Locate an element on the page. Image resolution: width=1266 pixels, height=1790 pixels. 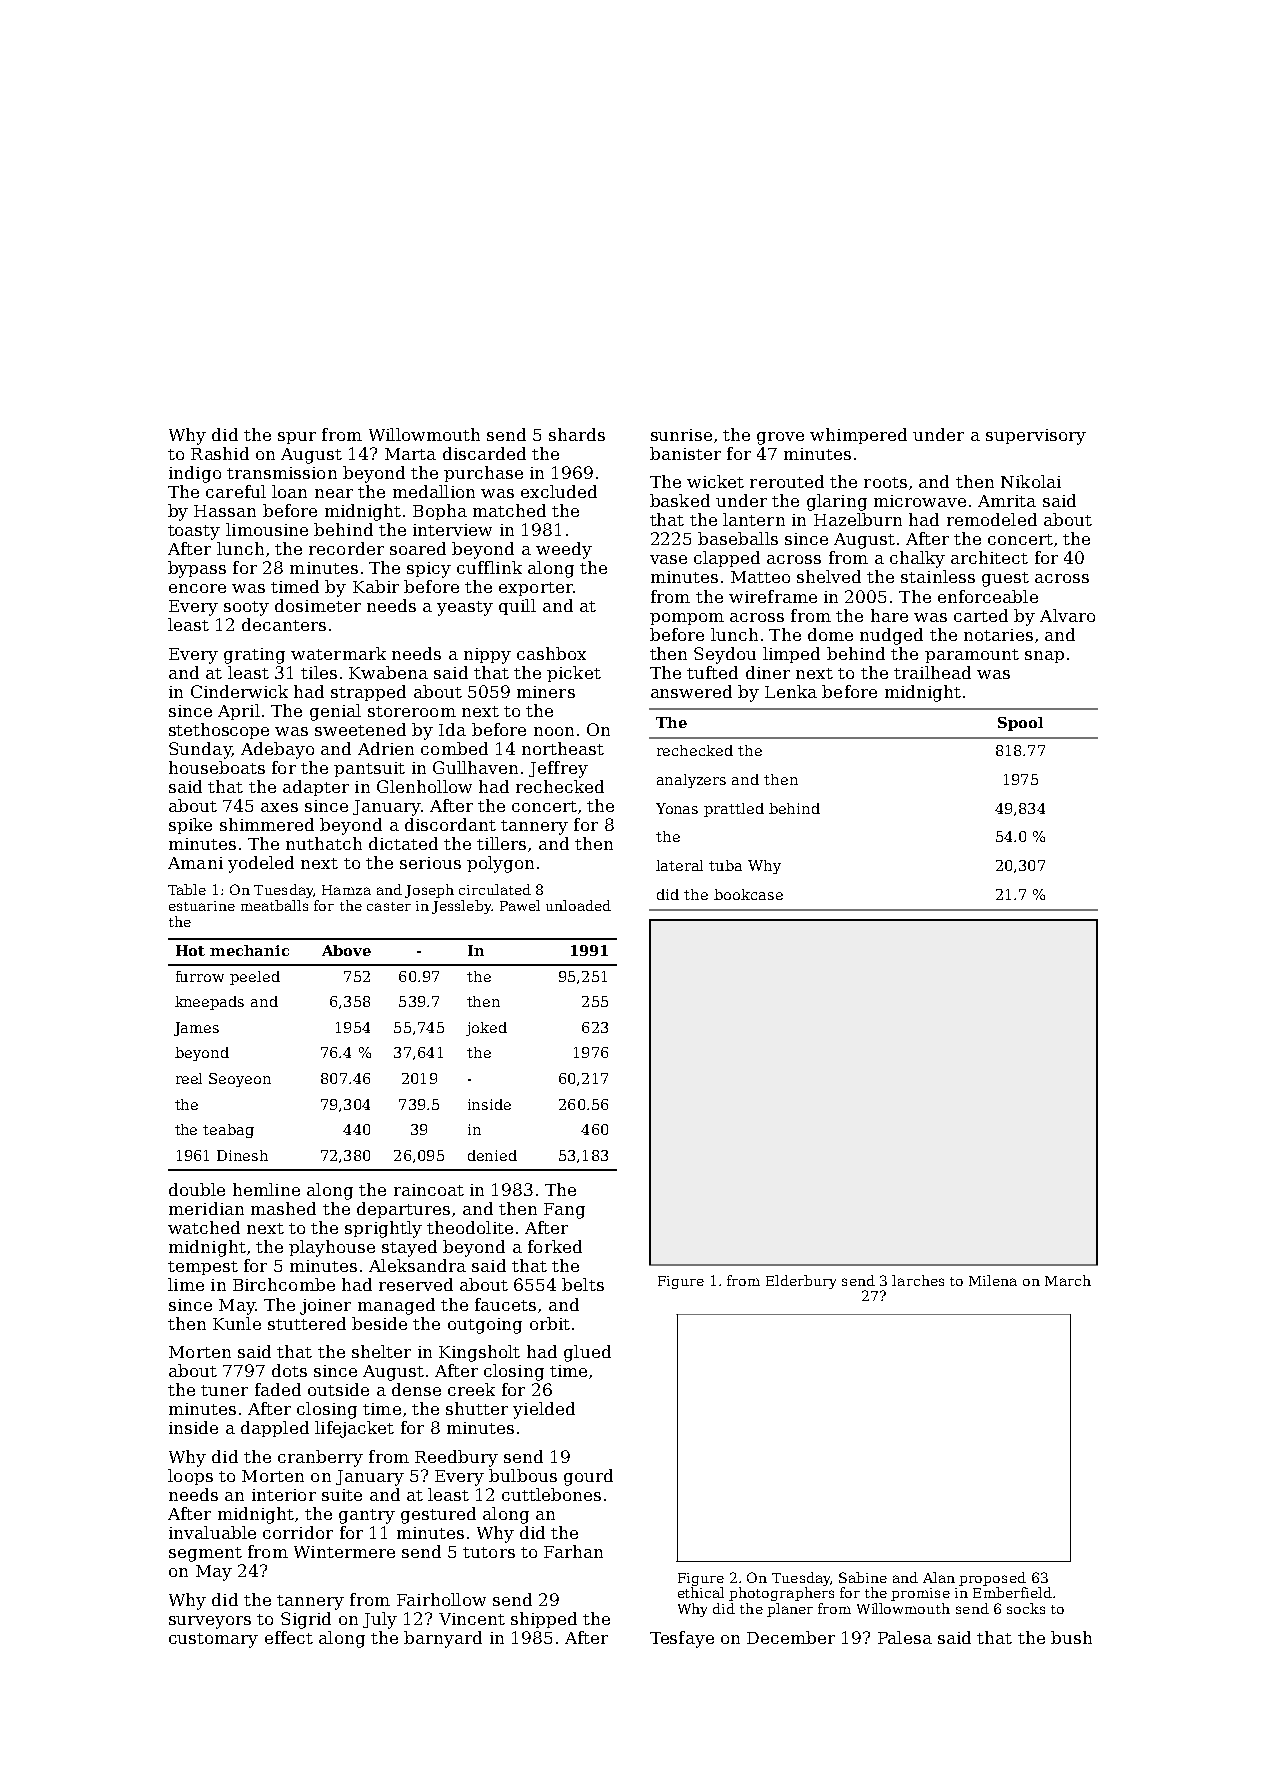
weedy is located at coordinates (564, 550).
